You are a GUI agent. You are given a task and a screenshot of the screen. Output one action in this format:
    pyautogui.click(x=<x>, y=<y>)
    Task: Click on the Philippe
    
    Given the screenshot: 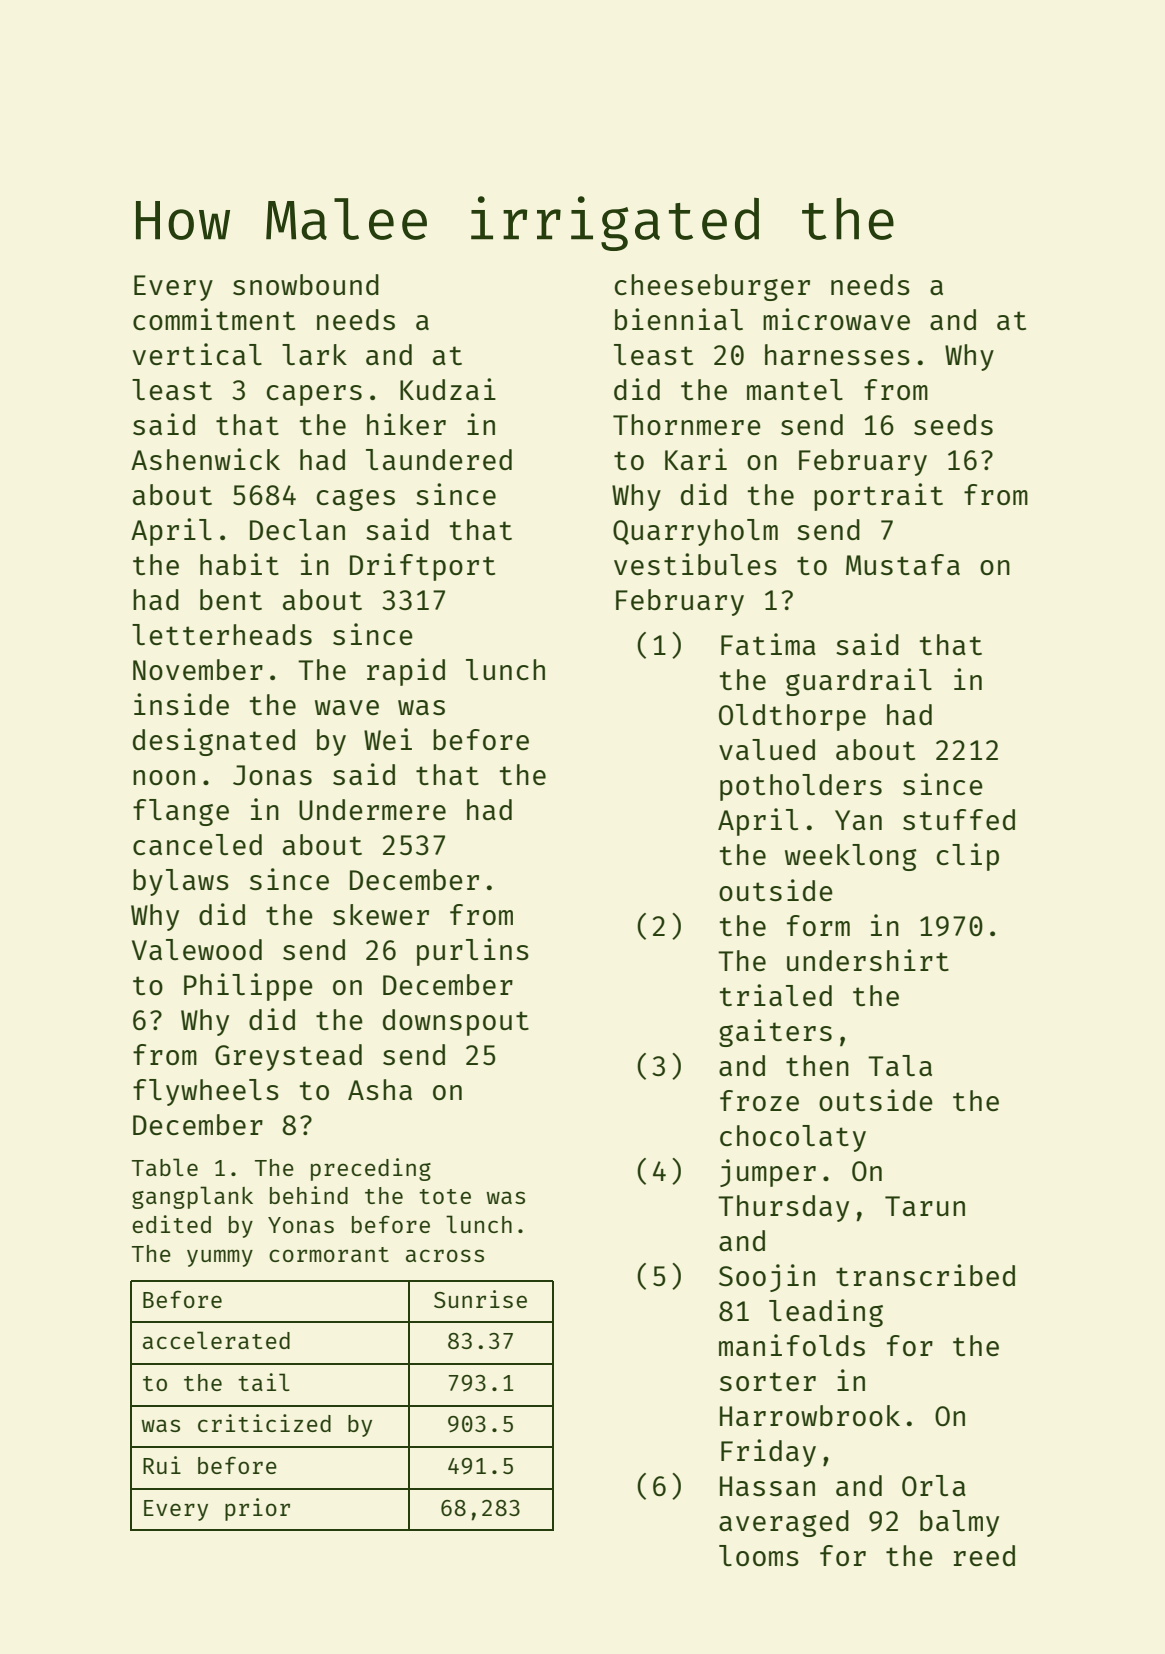 What is the action you would take?
    pyautogui.click(x=248, y=987)
